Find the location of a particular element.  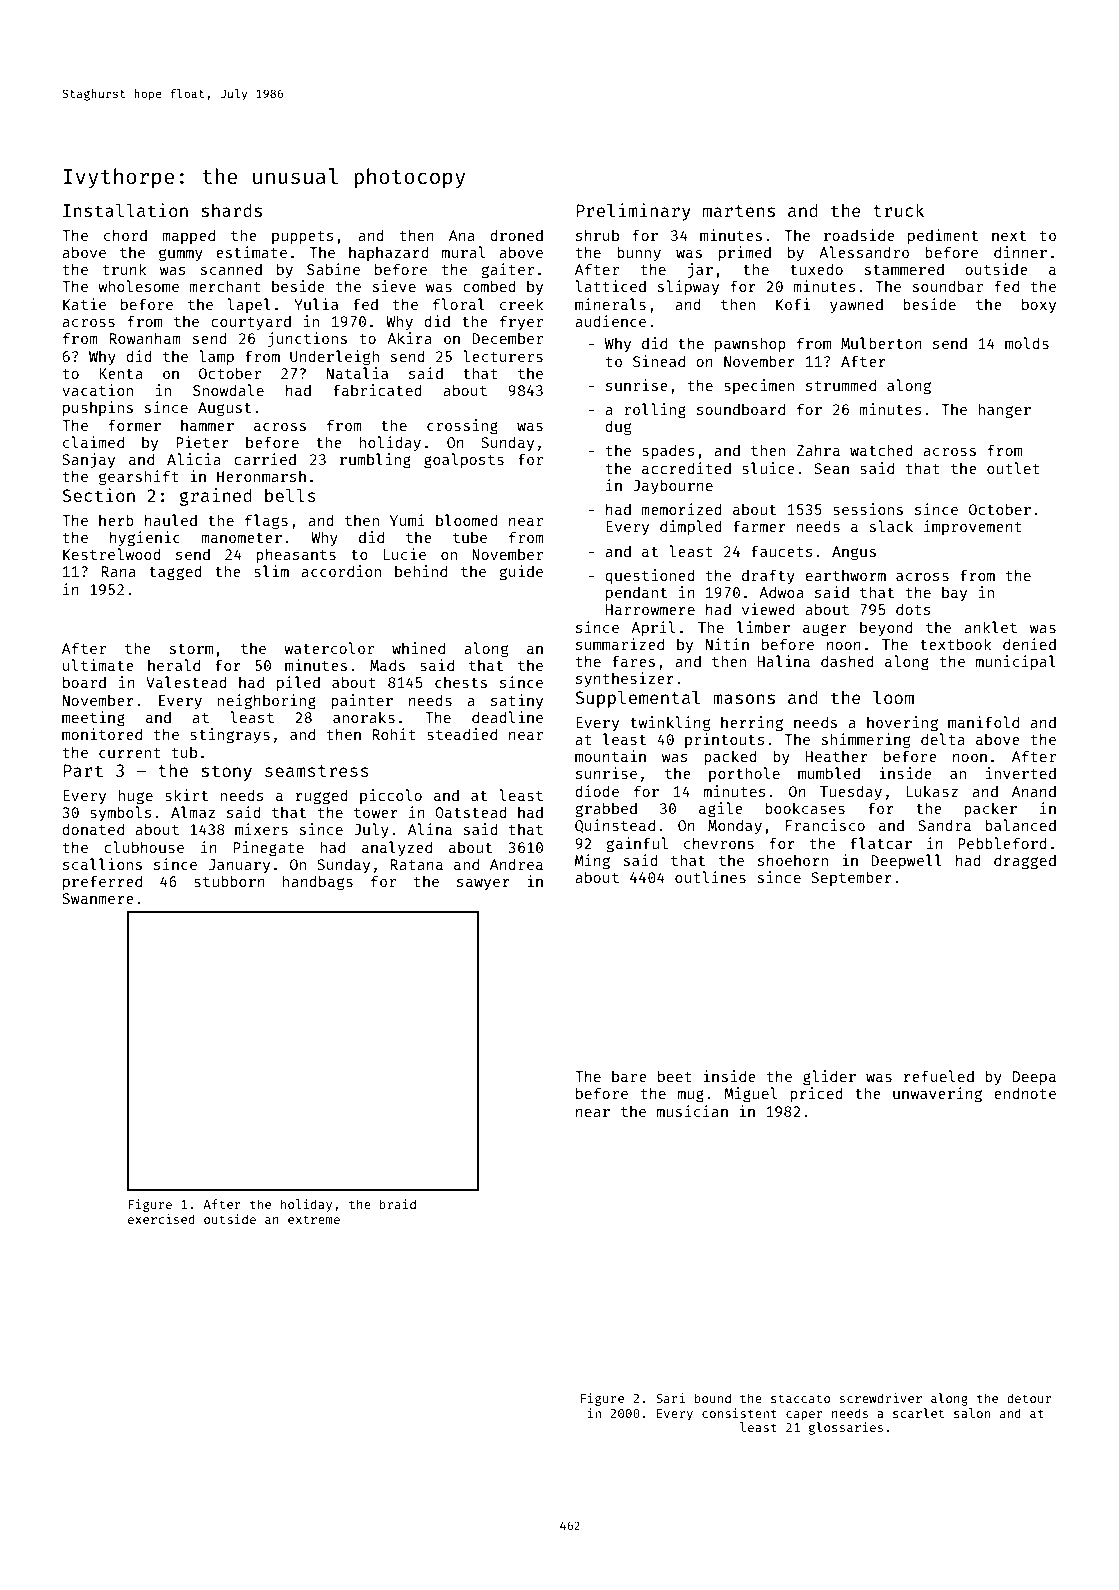

crossing is located at coordinates (462, 427).
